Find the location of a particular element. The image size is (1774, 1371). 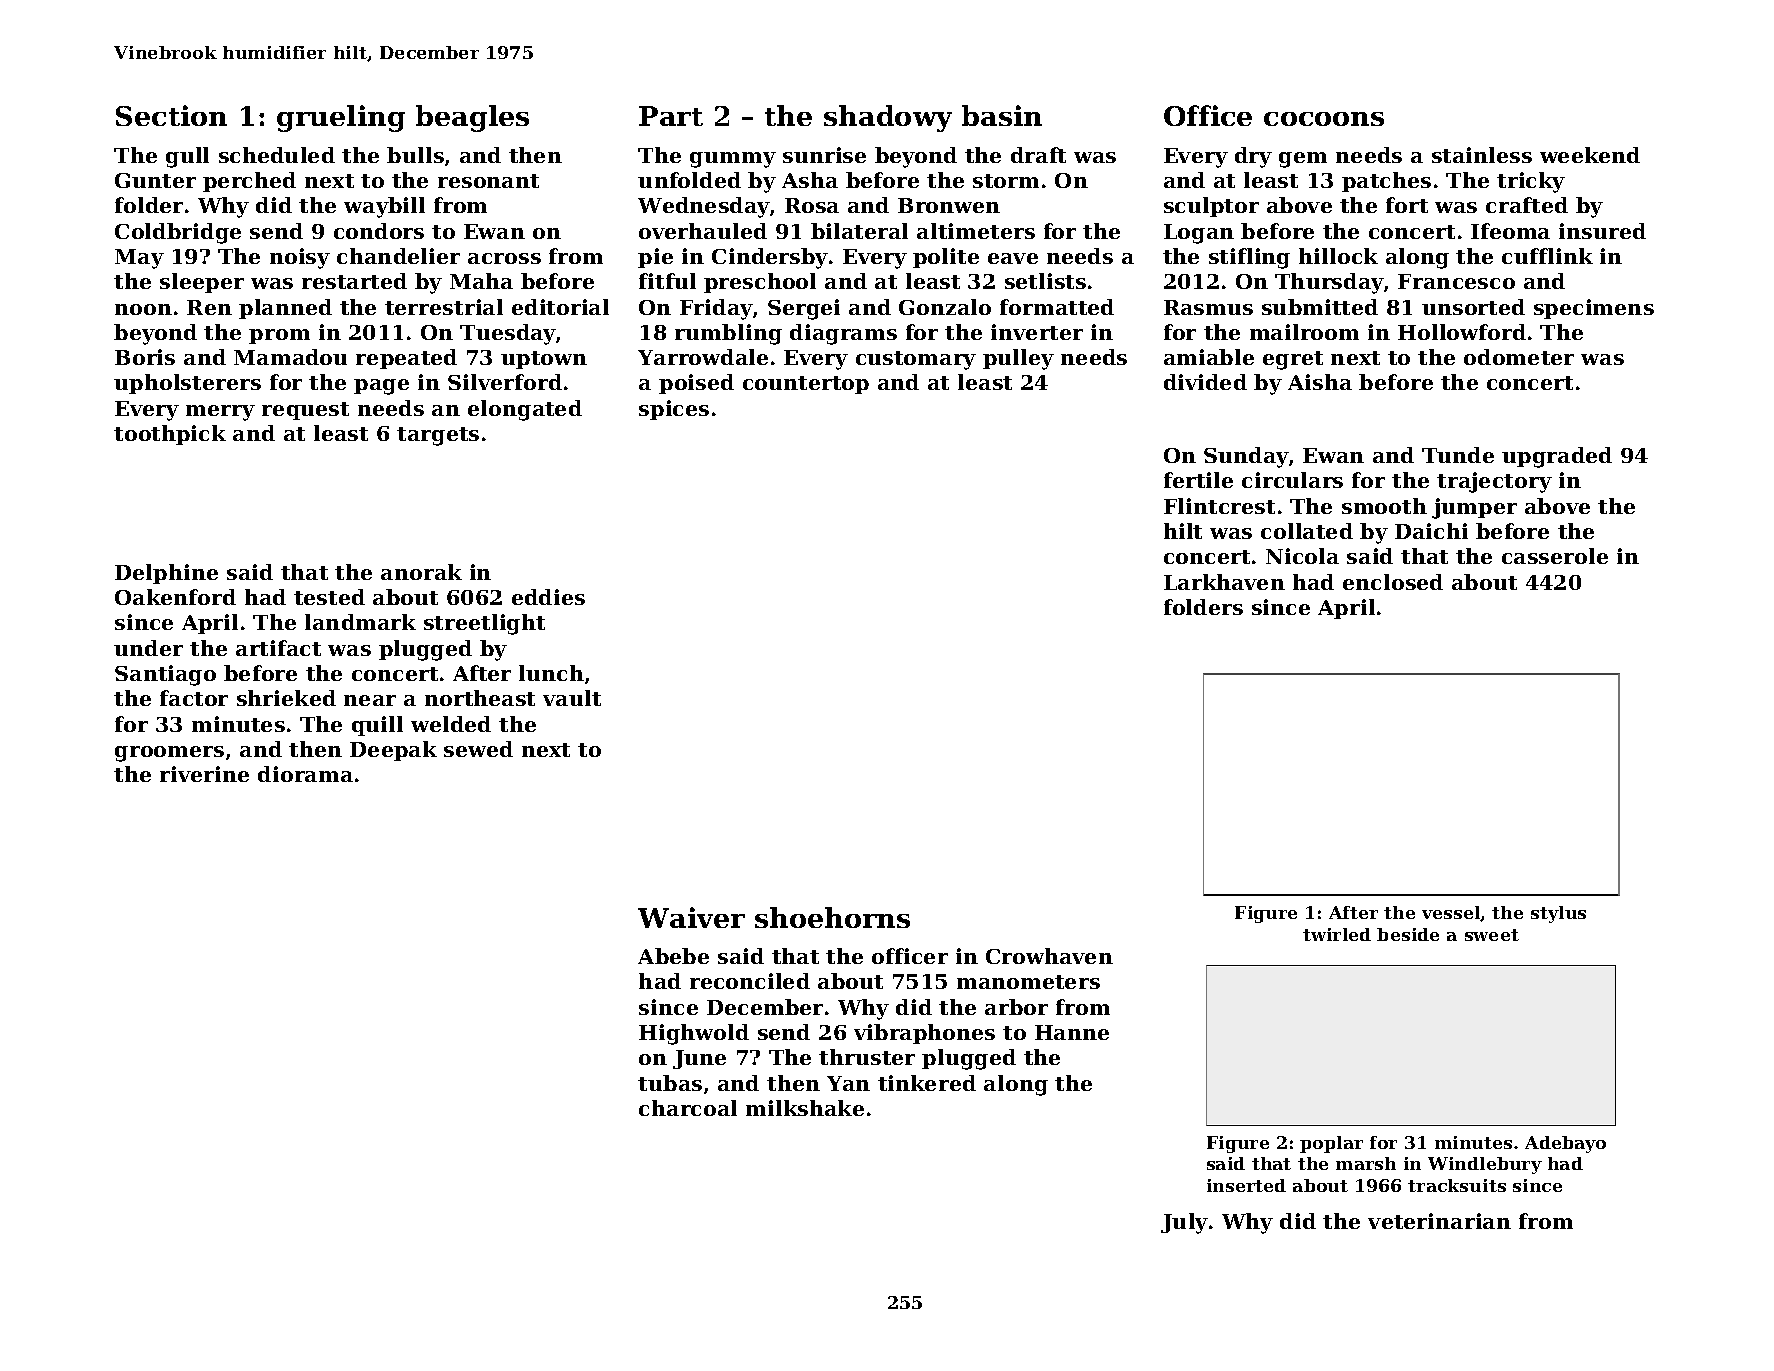

tested is located at coordinates (329, 597).
